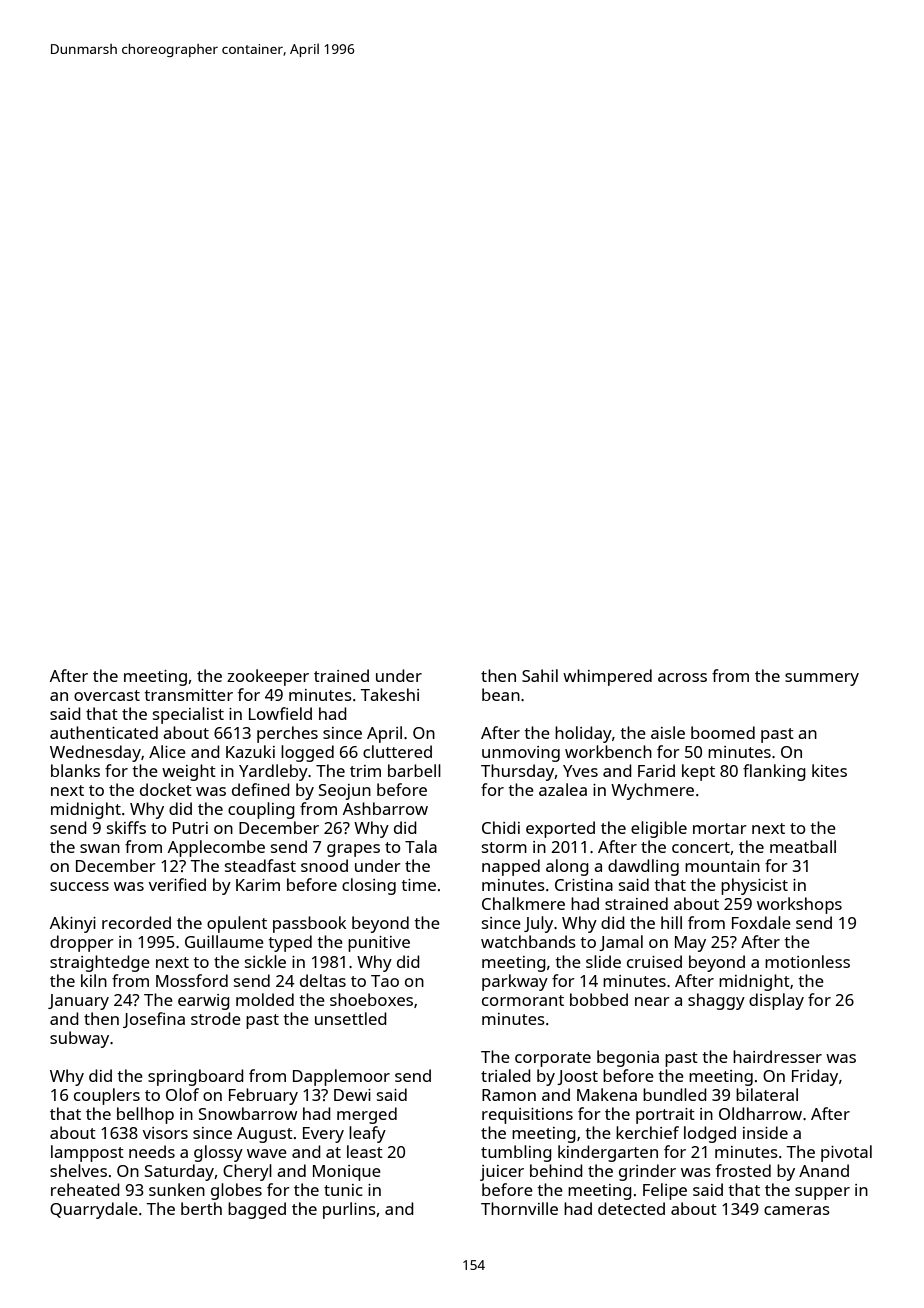 The image size is (924, 1308). I want to click on Sahil, so click(540, 675).
